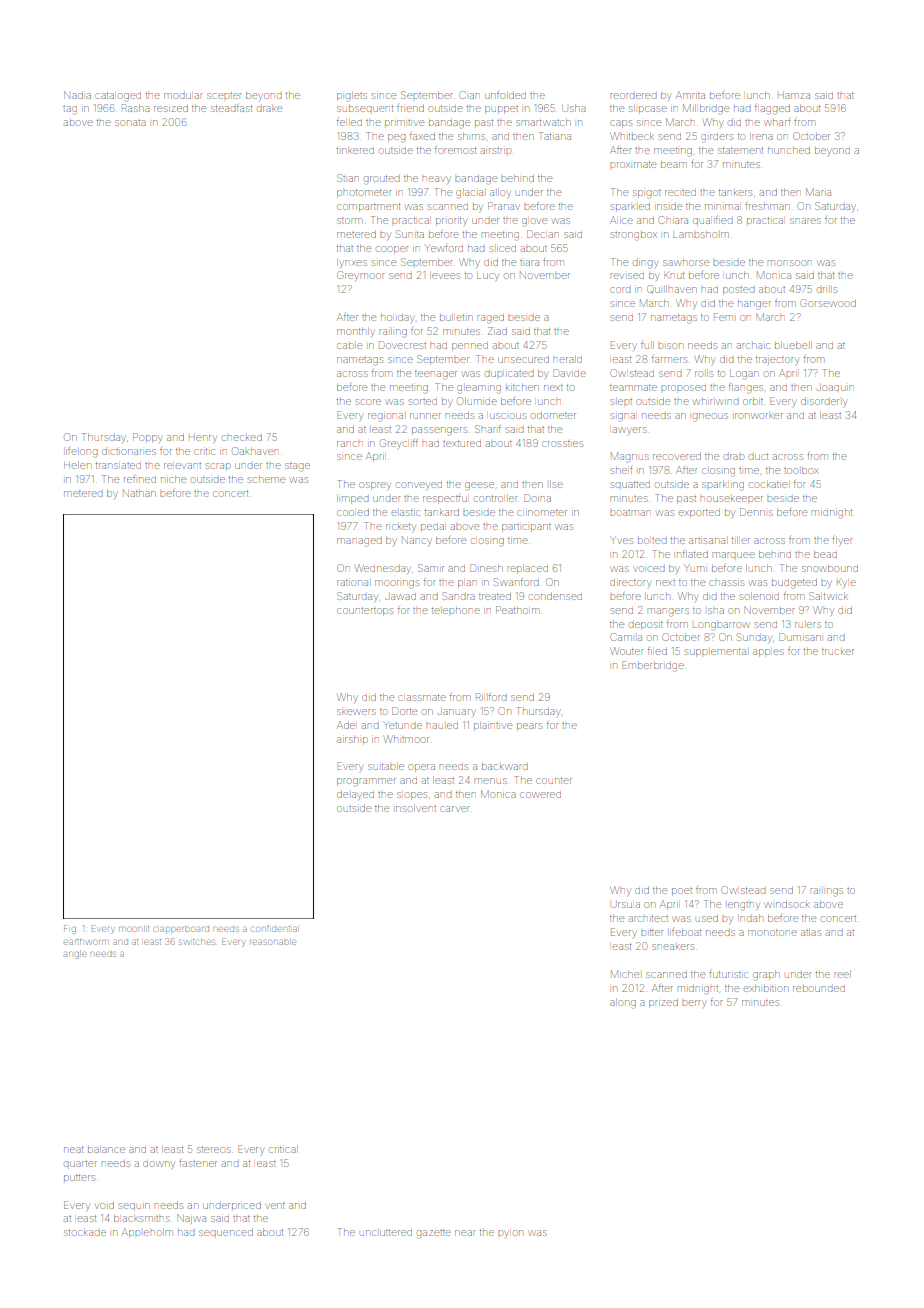  I want to click on Amrita, so click(690, 95).
